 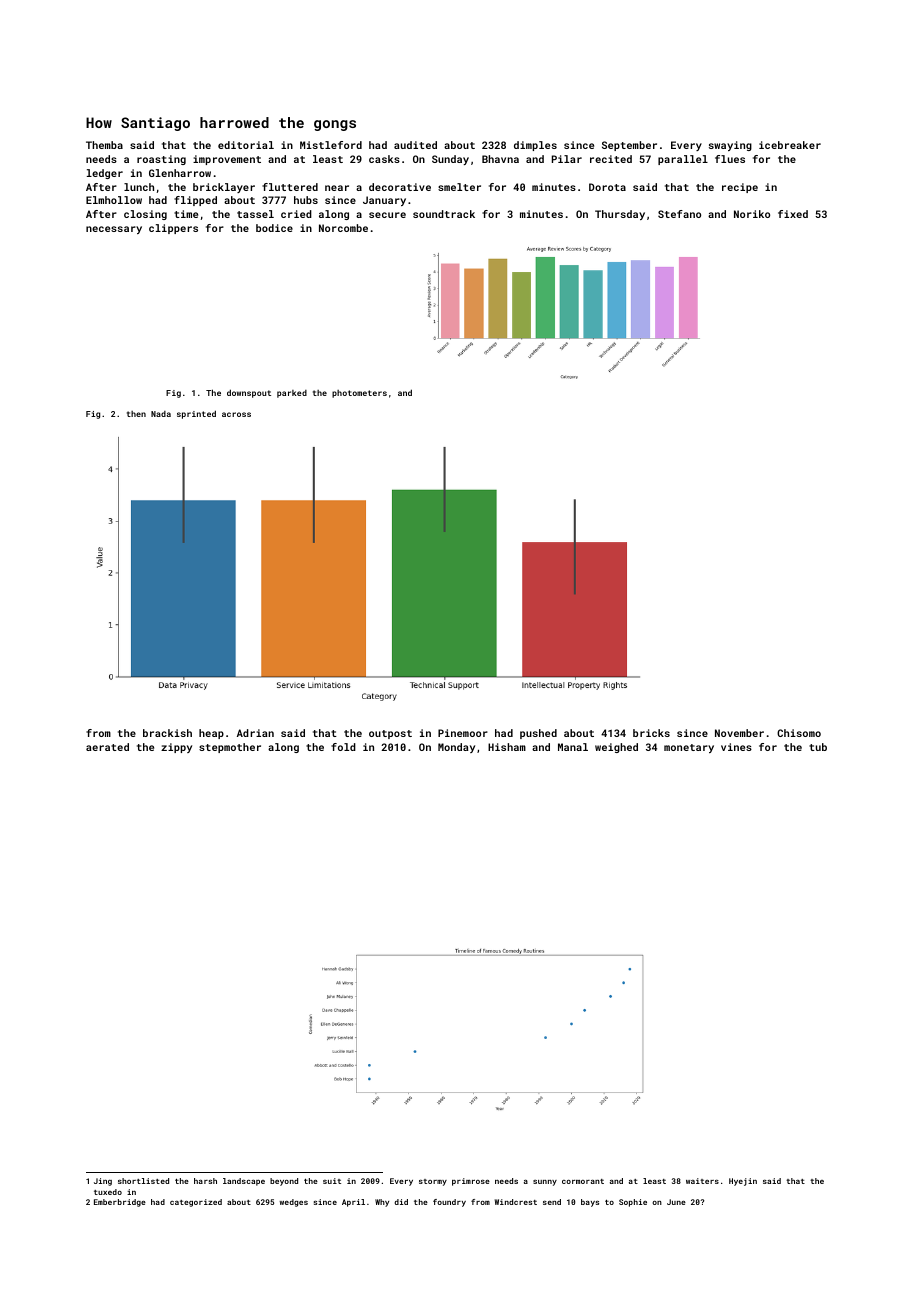 I want to click on Adrian, so click(x=255, y=733).
